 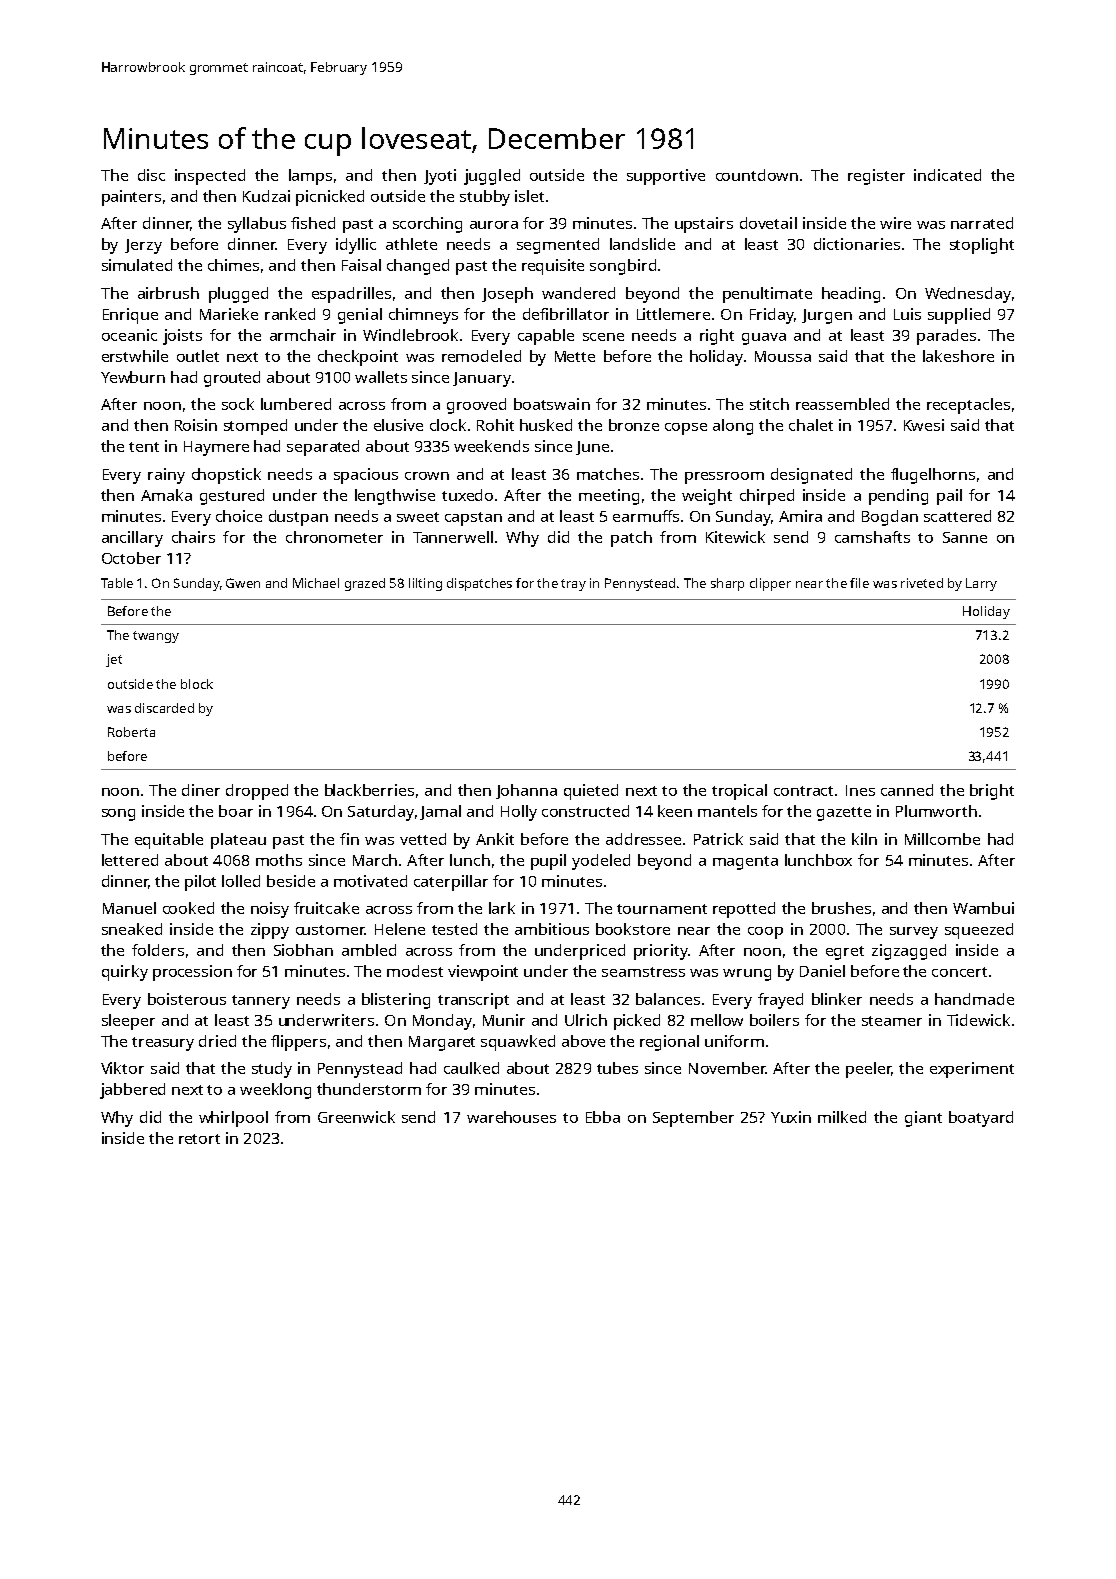 I want to click on joists, so click(x=182, y=337).
